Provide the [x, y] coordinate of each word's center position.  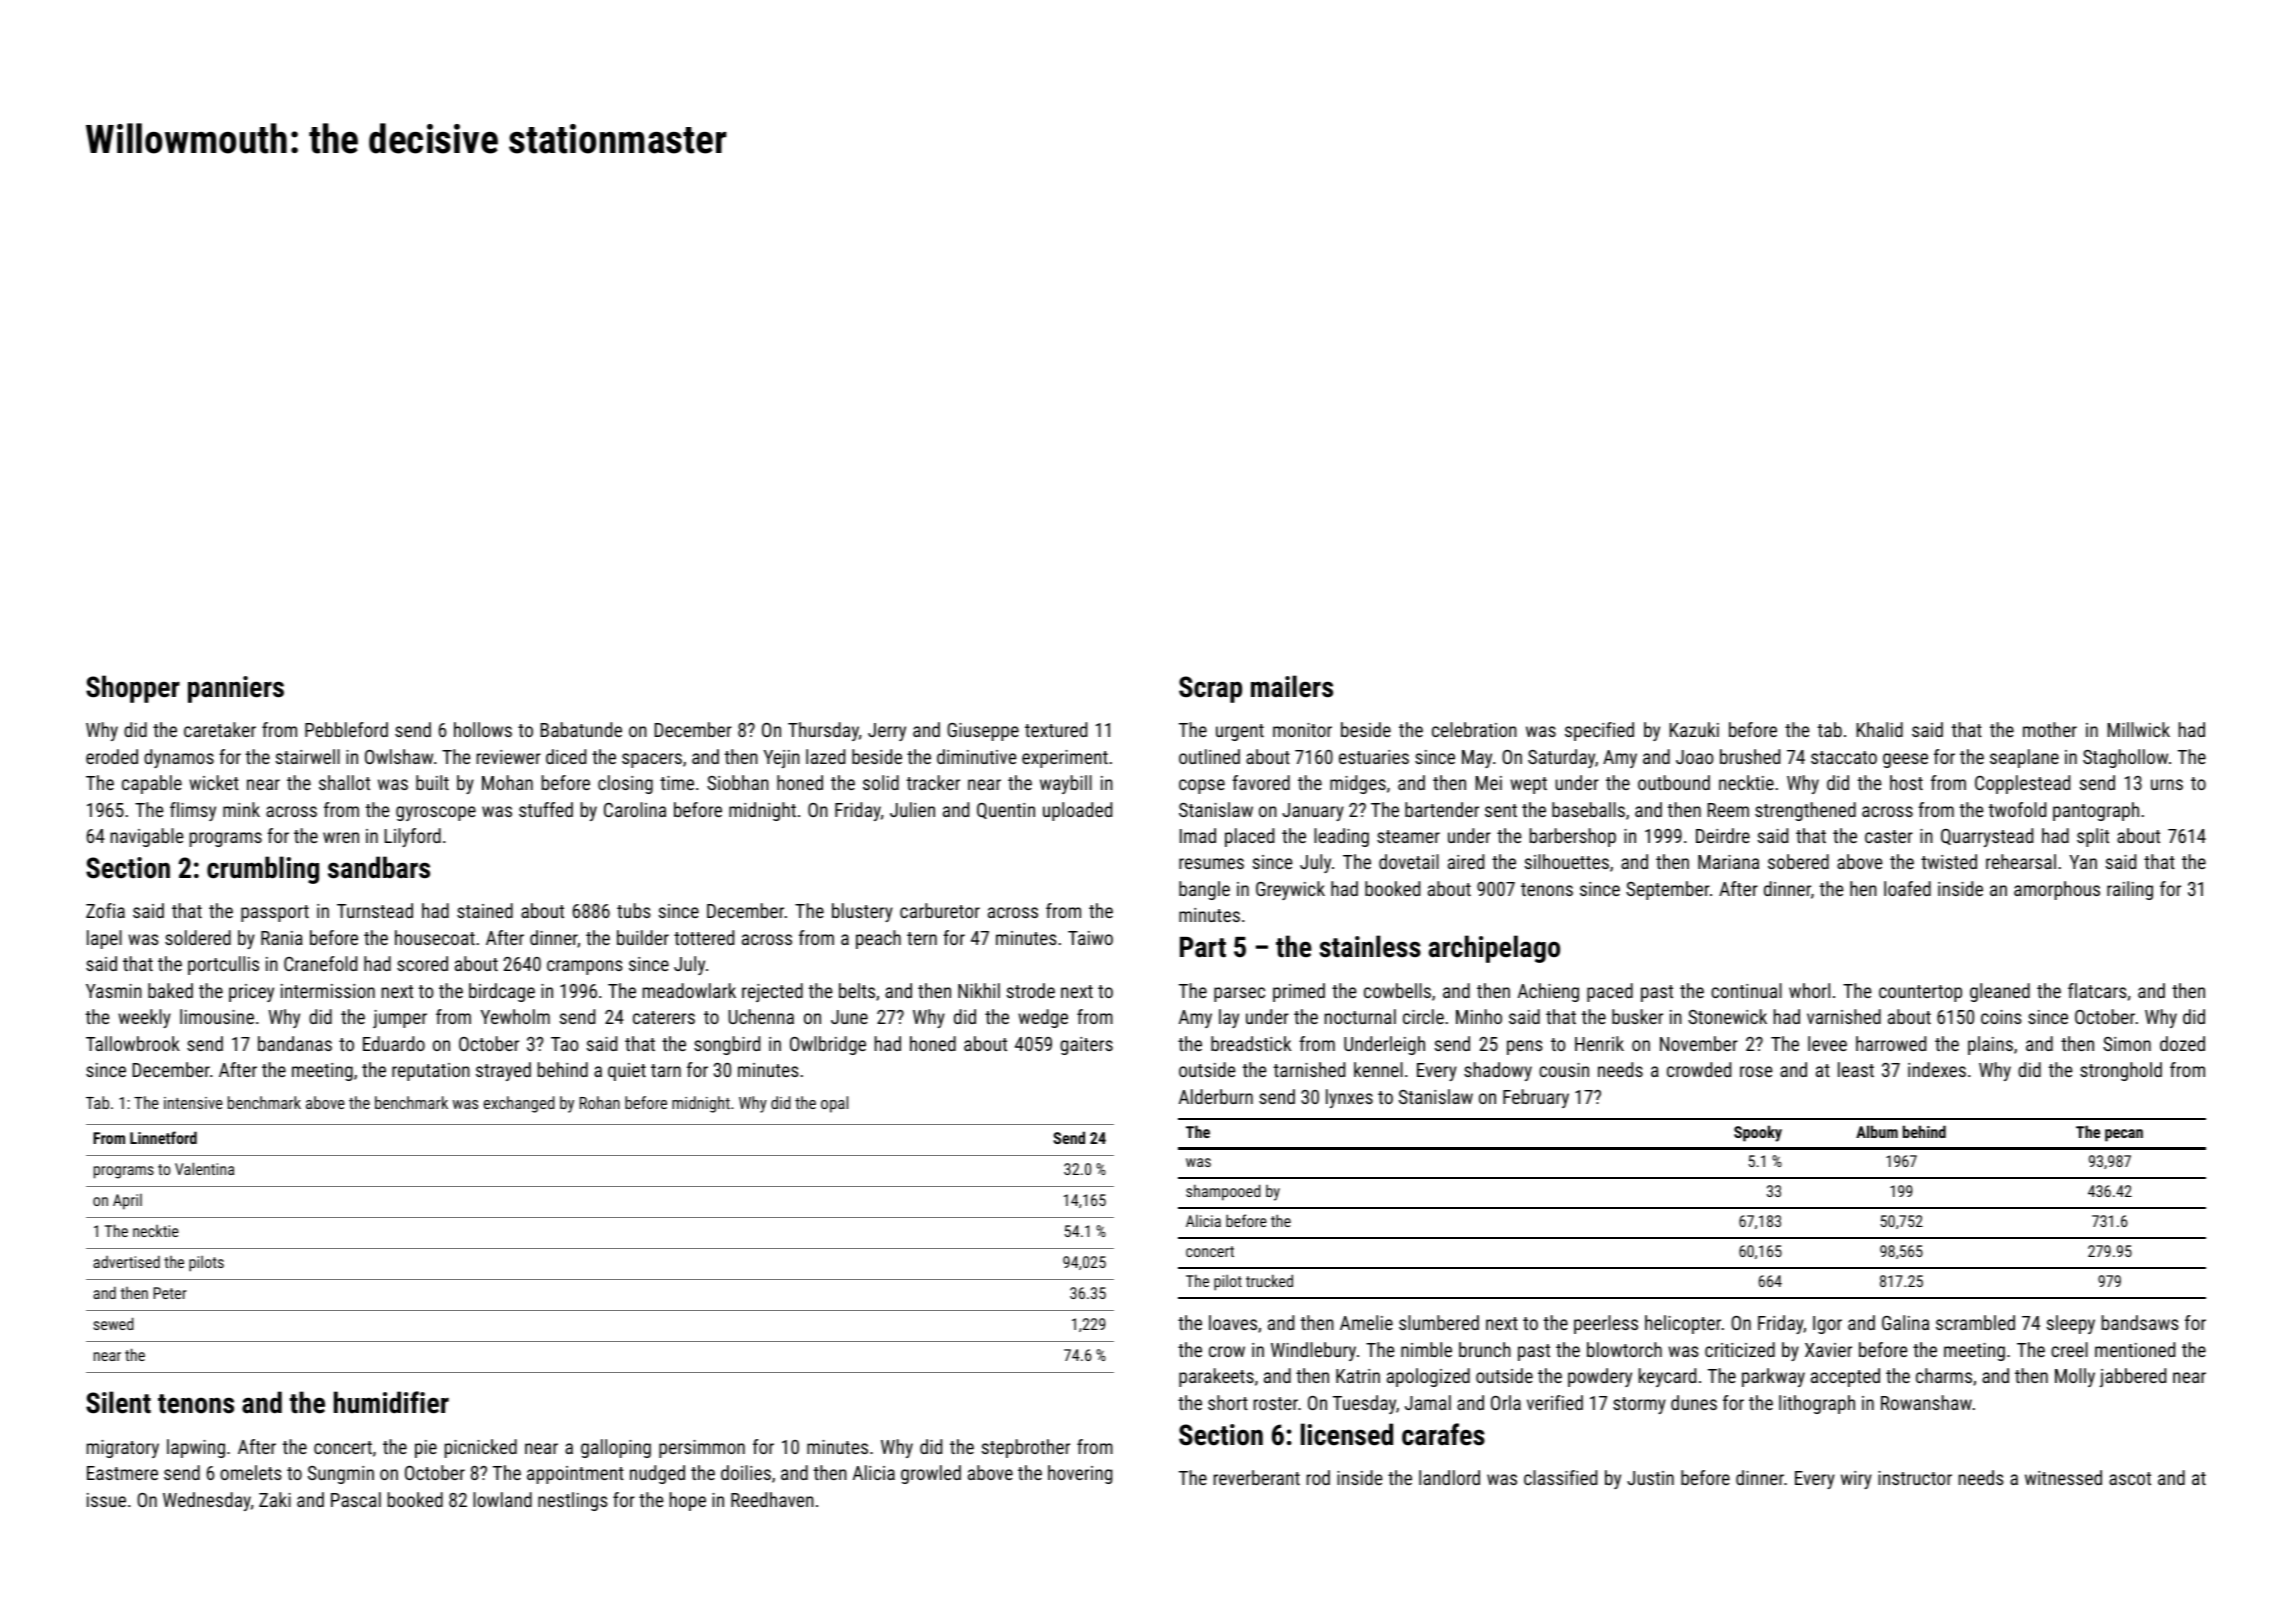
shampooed [1223, 1192]
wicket [214, 782]
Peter [170, 1293]
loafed [1907, 888]
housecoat [435, 937]
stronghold [2121, 1071]
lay [1229, 1018]
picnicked [481, 1448]
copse [1202, 786]
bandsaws [2140, 1322]
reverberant [1257, 1477]
